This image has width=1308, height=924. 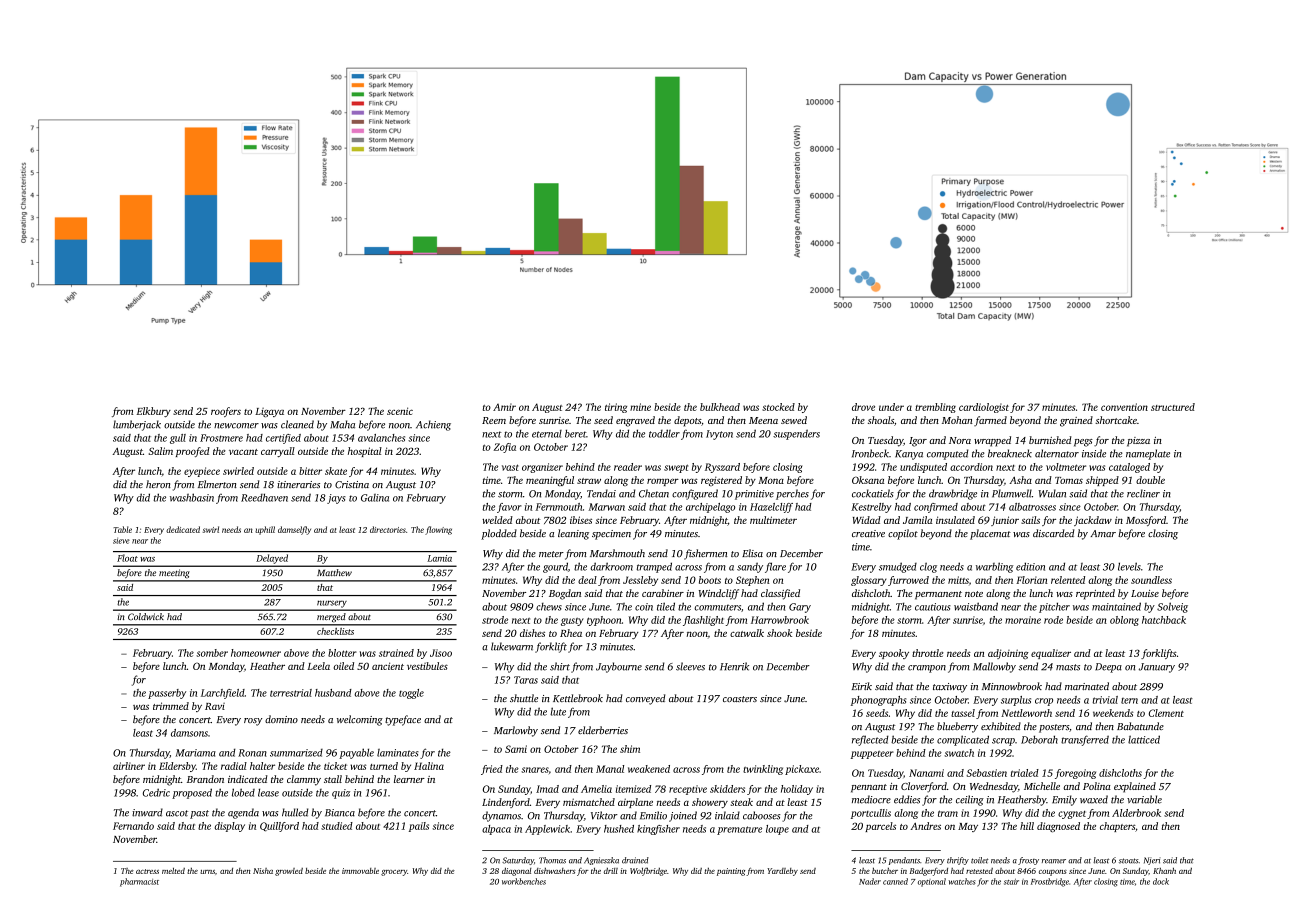 I want to click on convention, so click(x=1124, y=407).
